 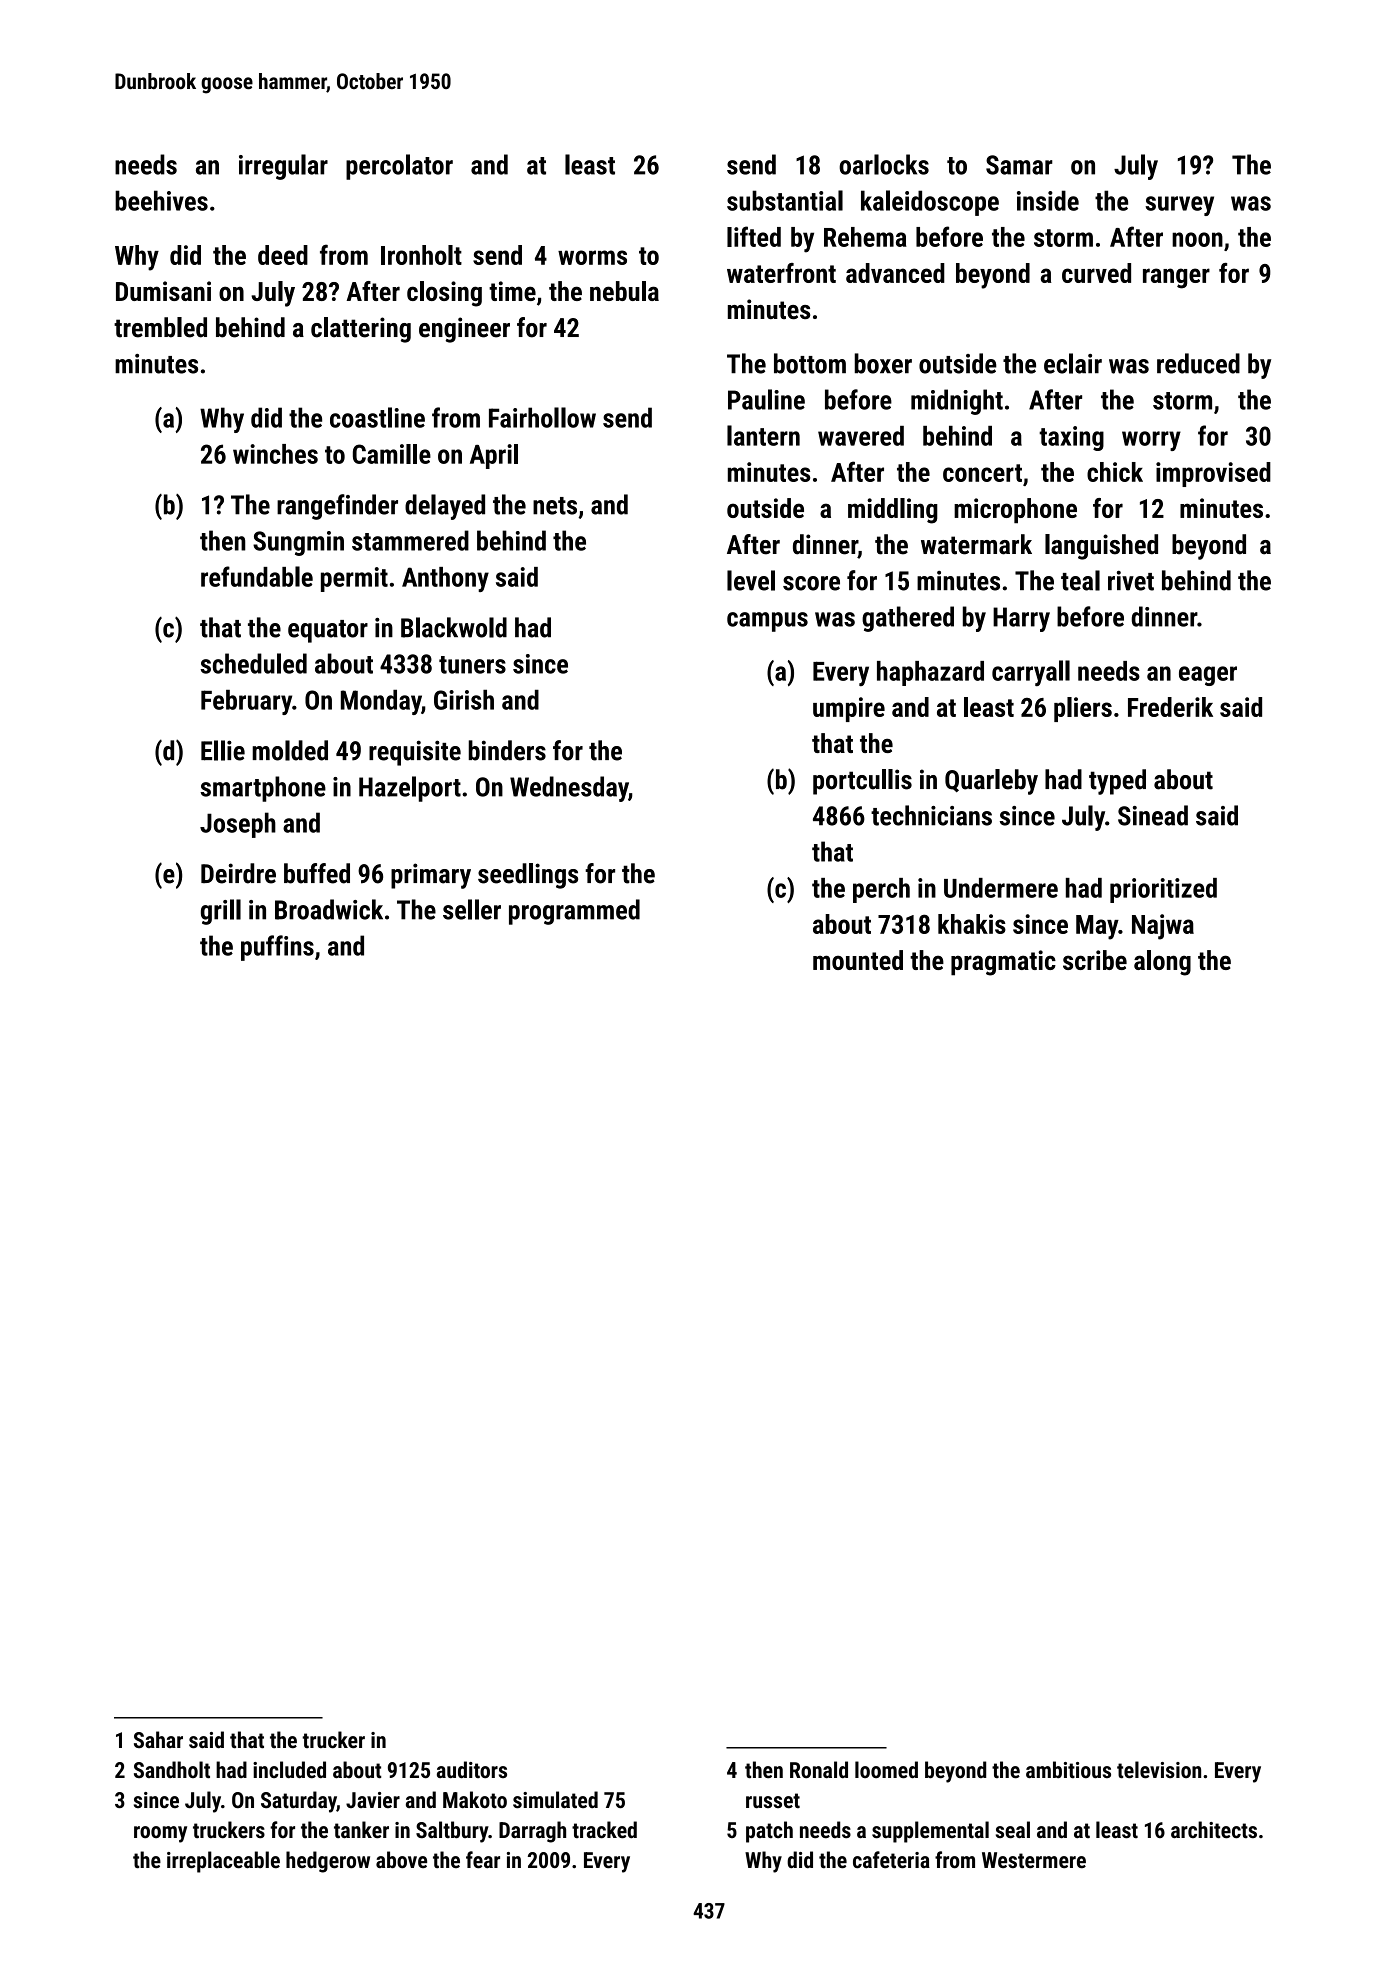 What do you see at coordinates (221, 912) in the document?
I see `grill` at bounding box center [221, 912].
